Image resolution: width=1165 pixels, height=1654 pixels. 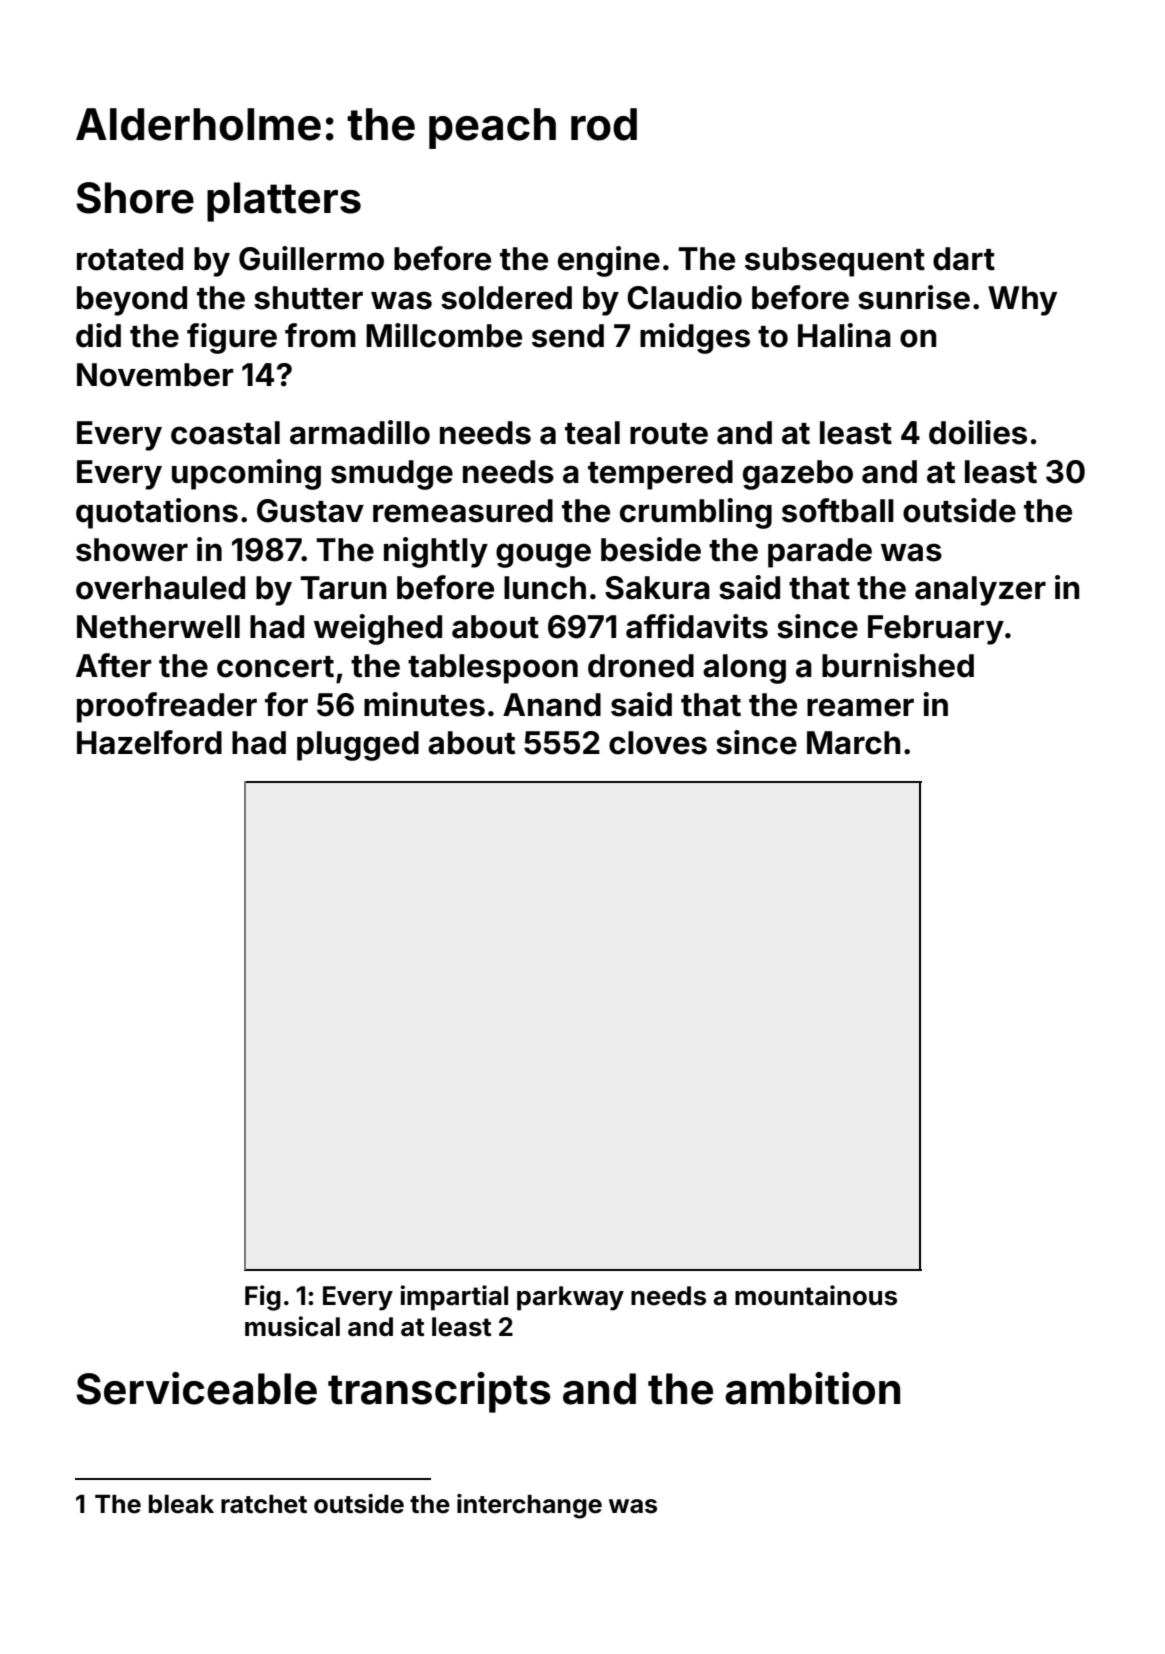 I want to click on Why, so click(x=1022, y=301).
